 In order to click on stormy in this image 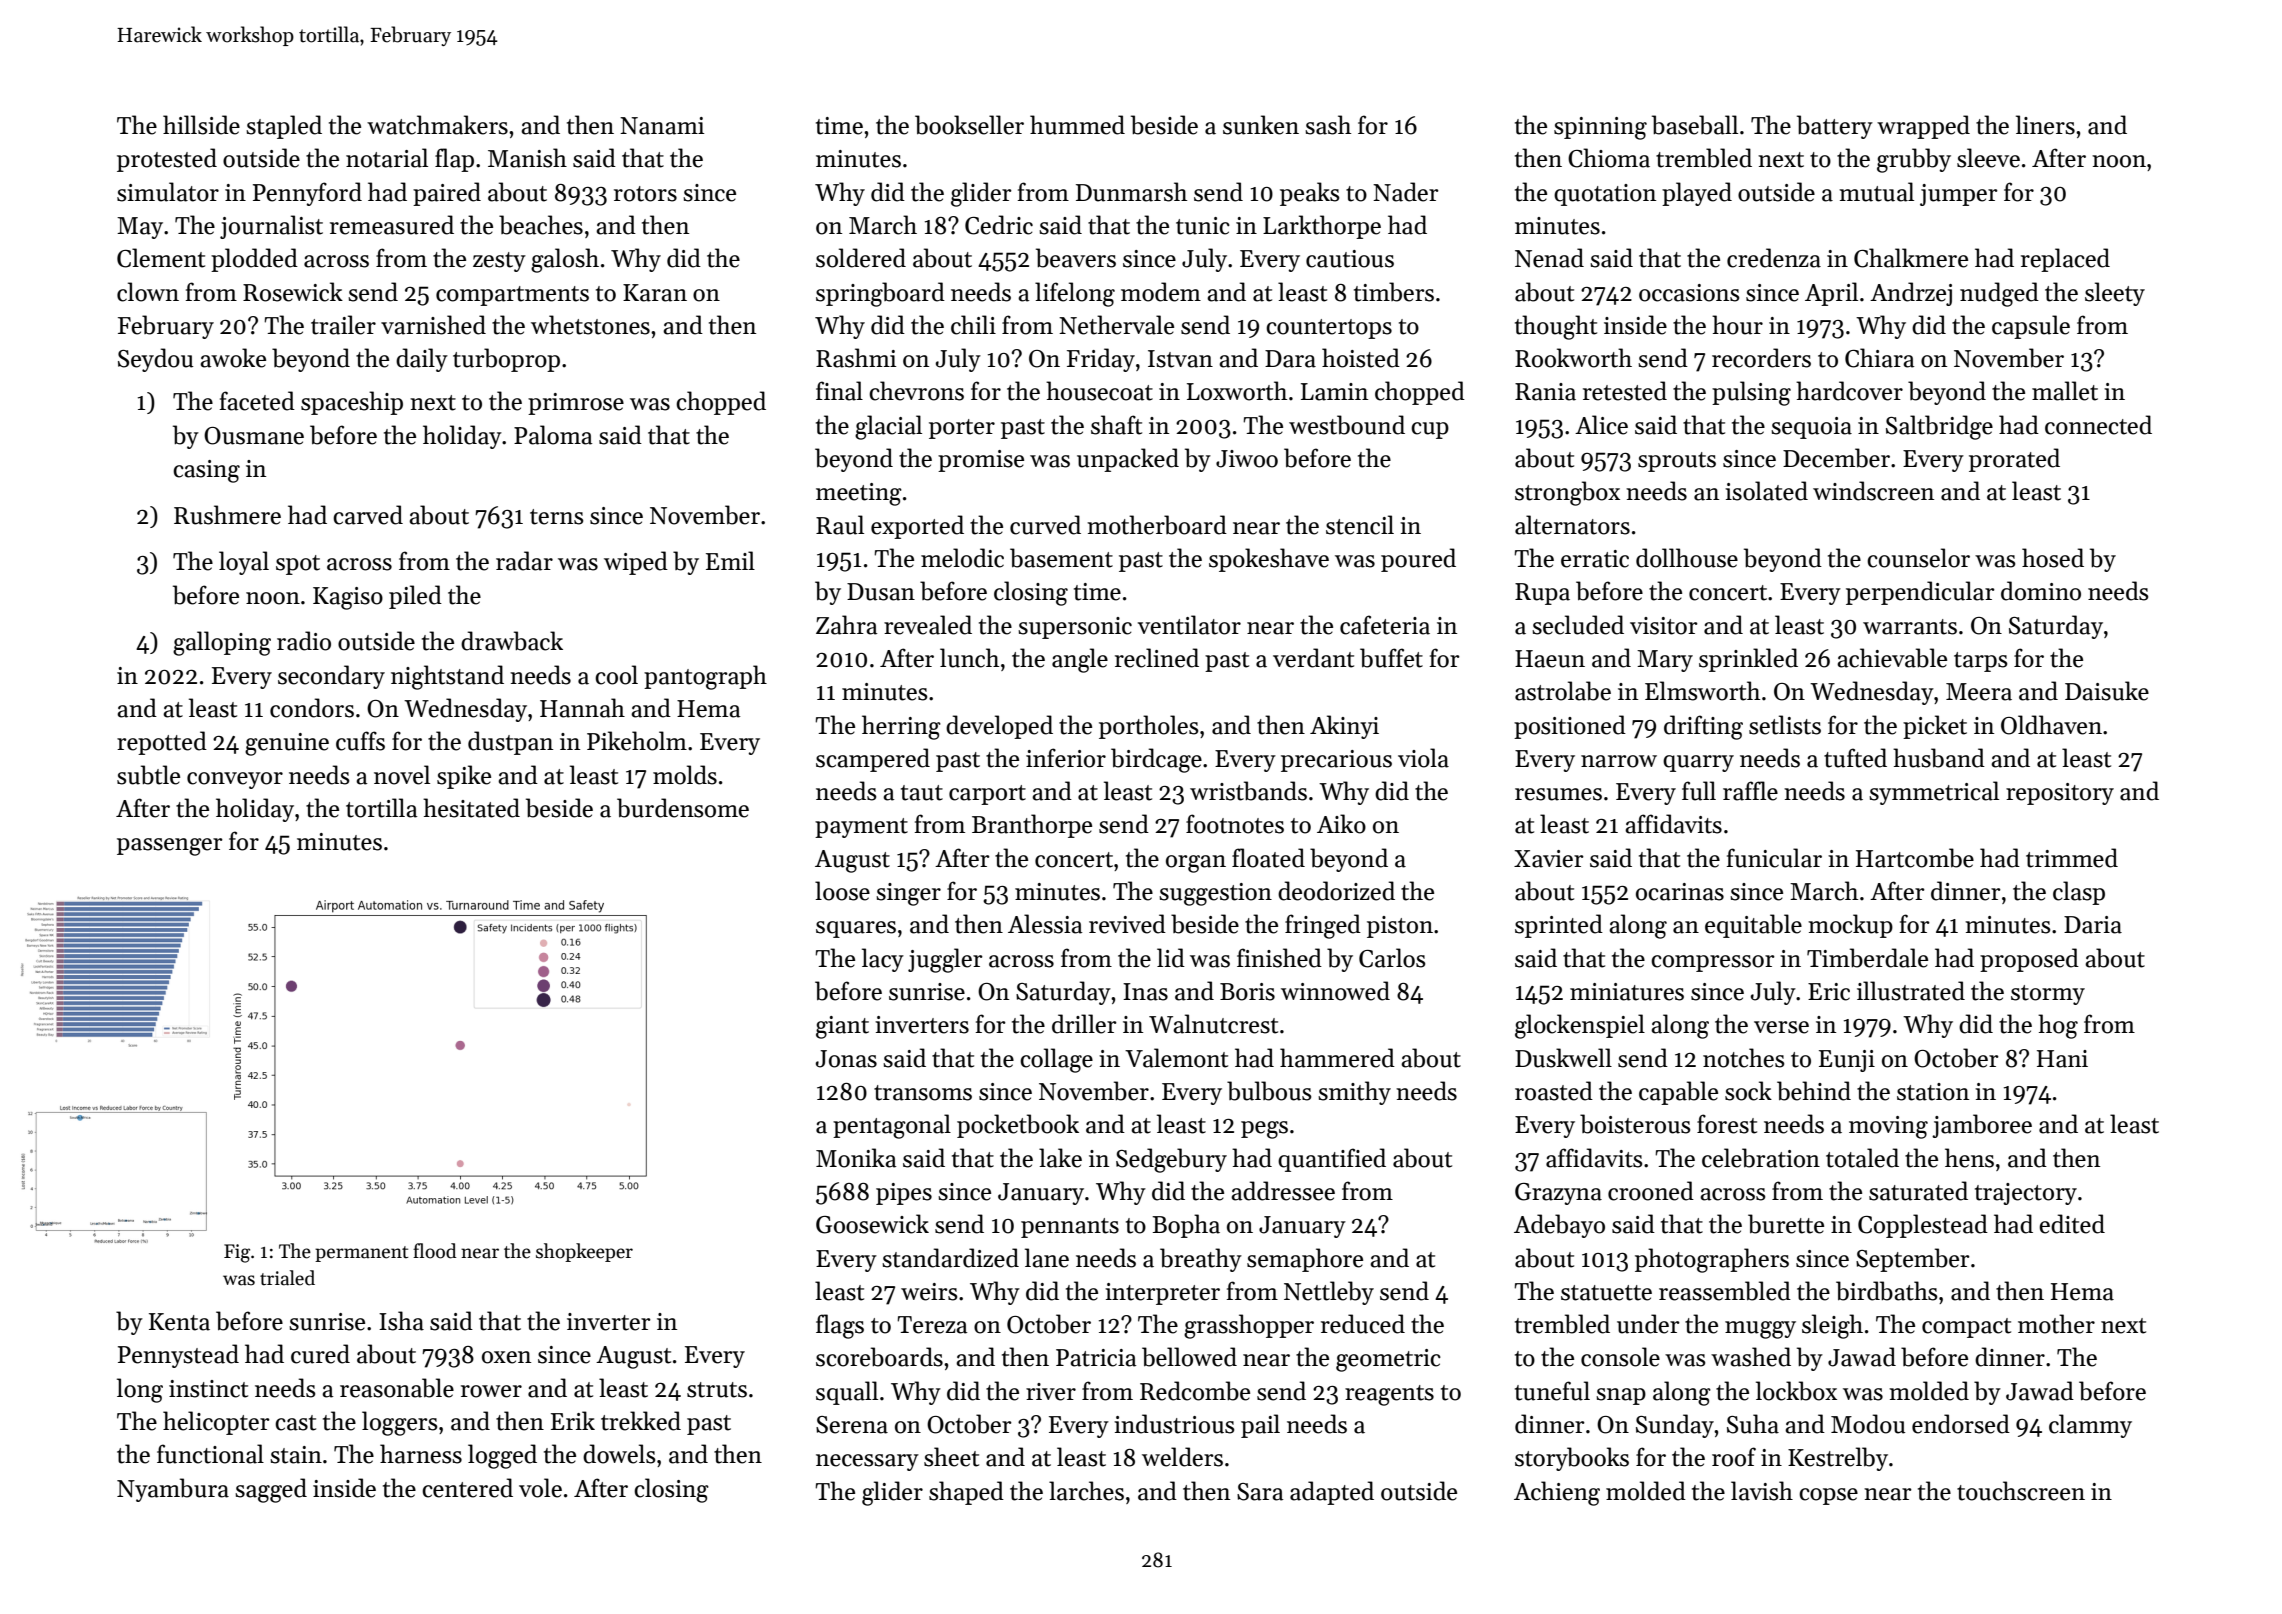, I will do `click(2048, 995)`.
